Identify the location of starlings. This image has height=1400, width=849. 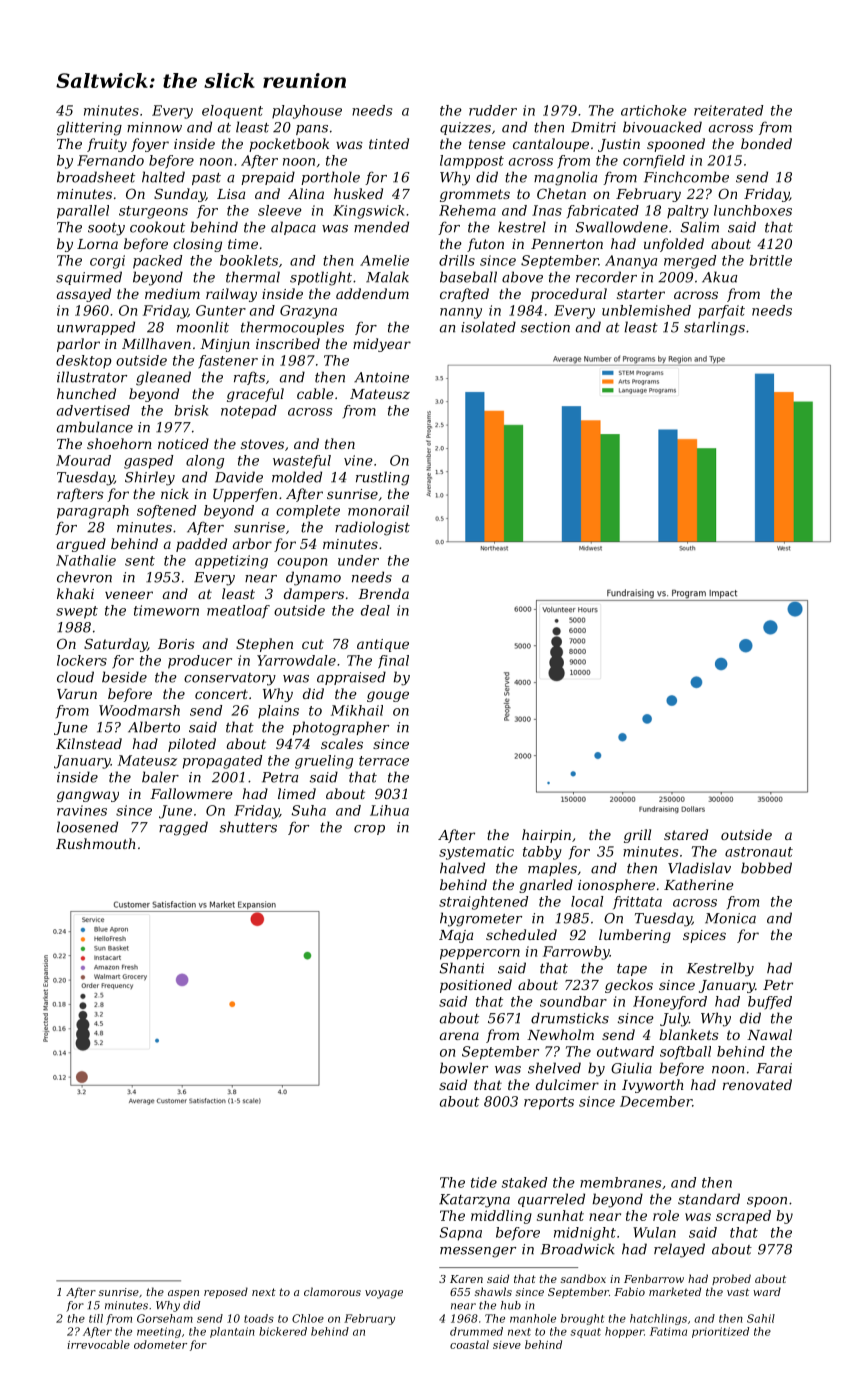
(714, 328).
